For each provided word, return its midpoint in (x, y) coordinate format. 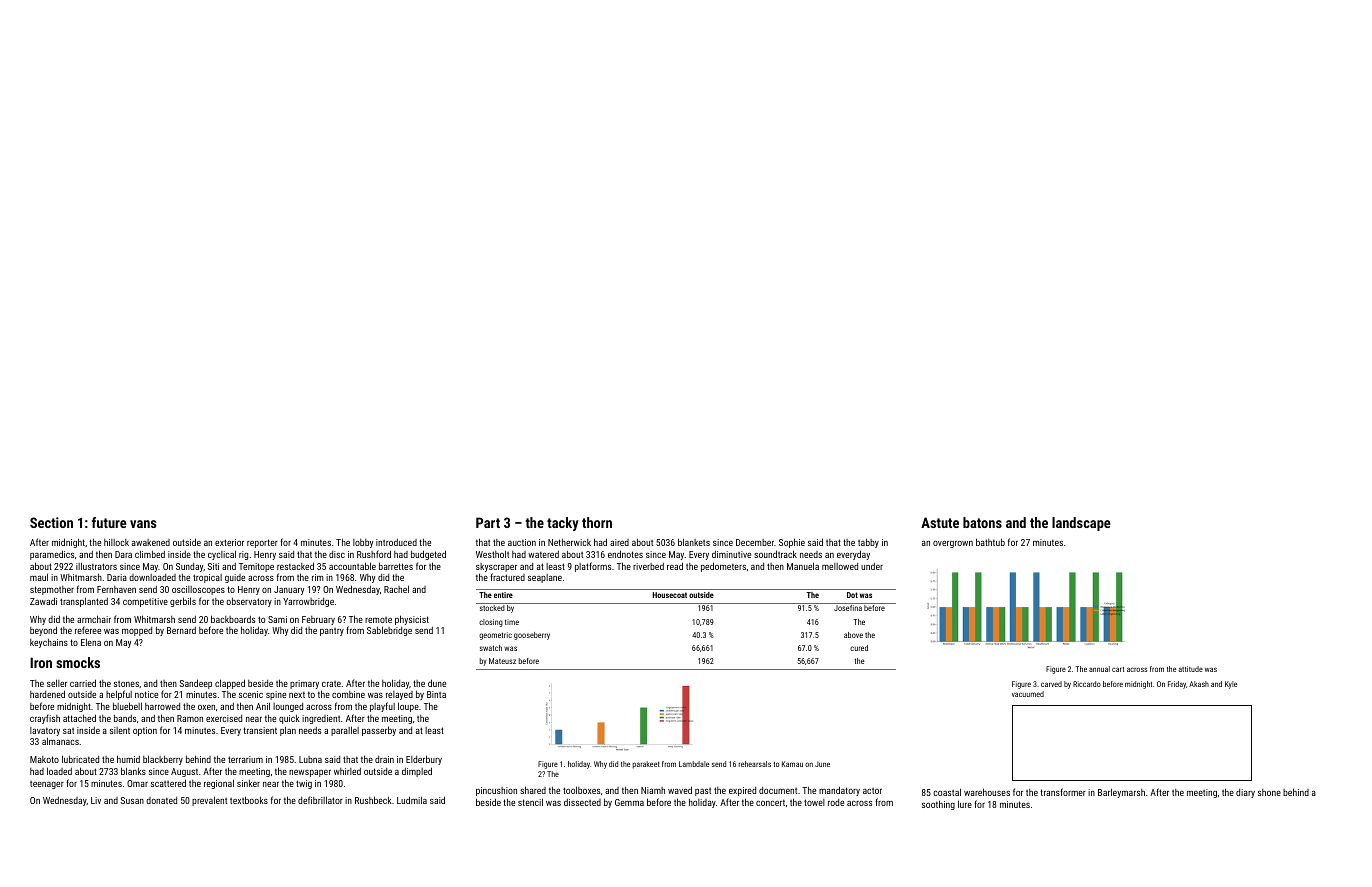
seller (57, 683)
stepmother (52, 590)
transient (260, 730)
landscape (1081, 524)
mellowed (840, 566)
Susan (132, 800)
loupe (408, 707)
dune (437, 683)
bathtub (990, 542)
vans (143, 524)
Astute (940, 522)
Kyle (1231, 685)
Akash (1199, 684)
